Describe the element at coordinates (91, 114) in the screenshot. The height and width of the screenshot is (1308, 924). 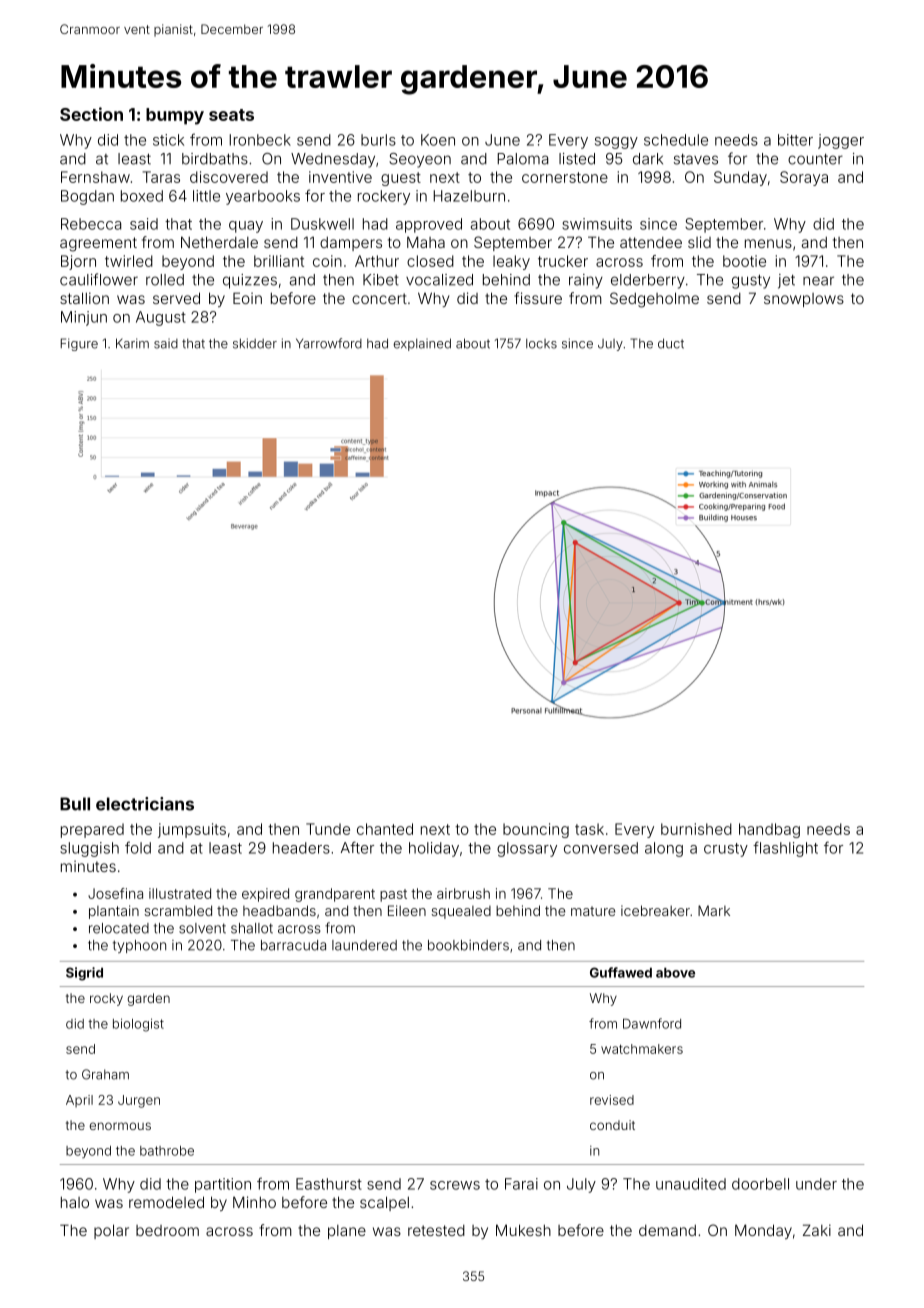
I see `Section` at that location.
